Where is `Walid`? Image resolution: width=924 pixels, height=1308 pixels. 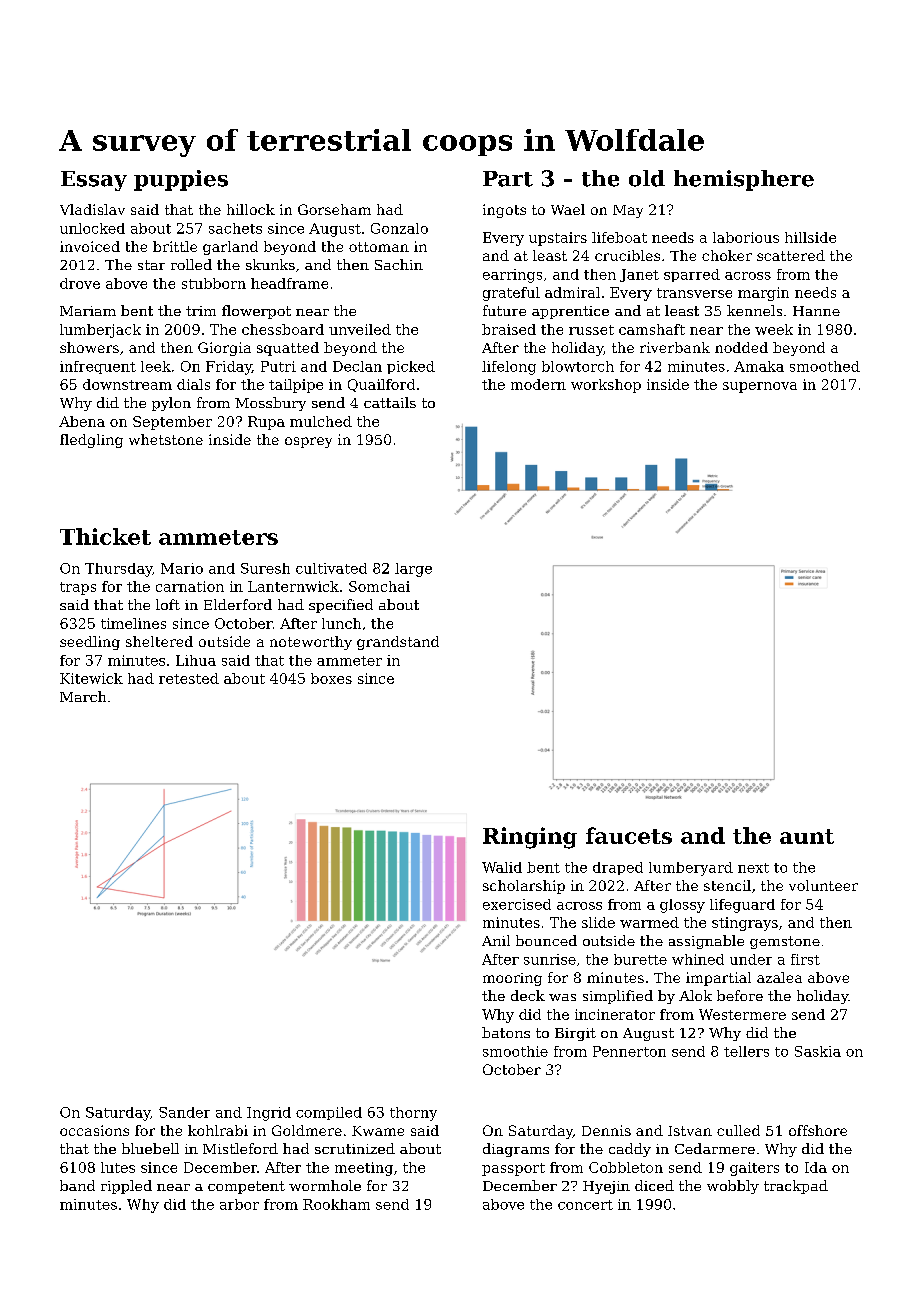
Walid is located at coordinates (502, 867).
